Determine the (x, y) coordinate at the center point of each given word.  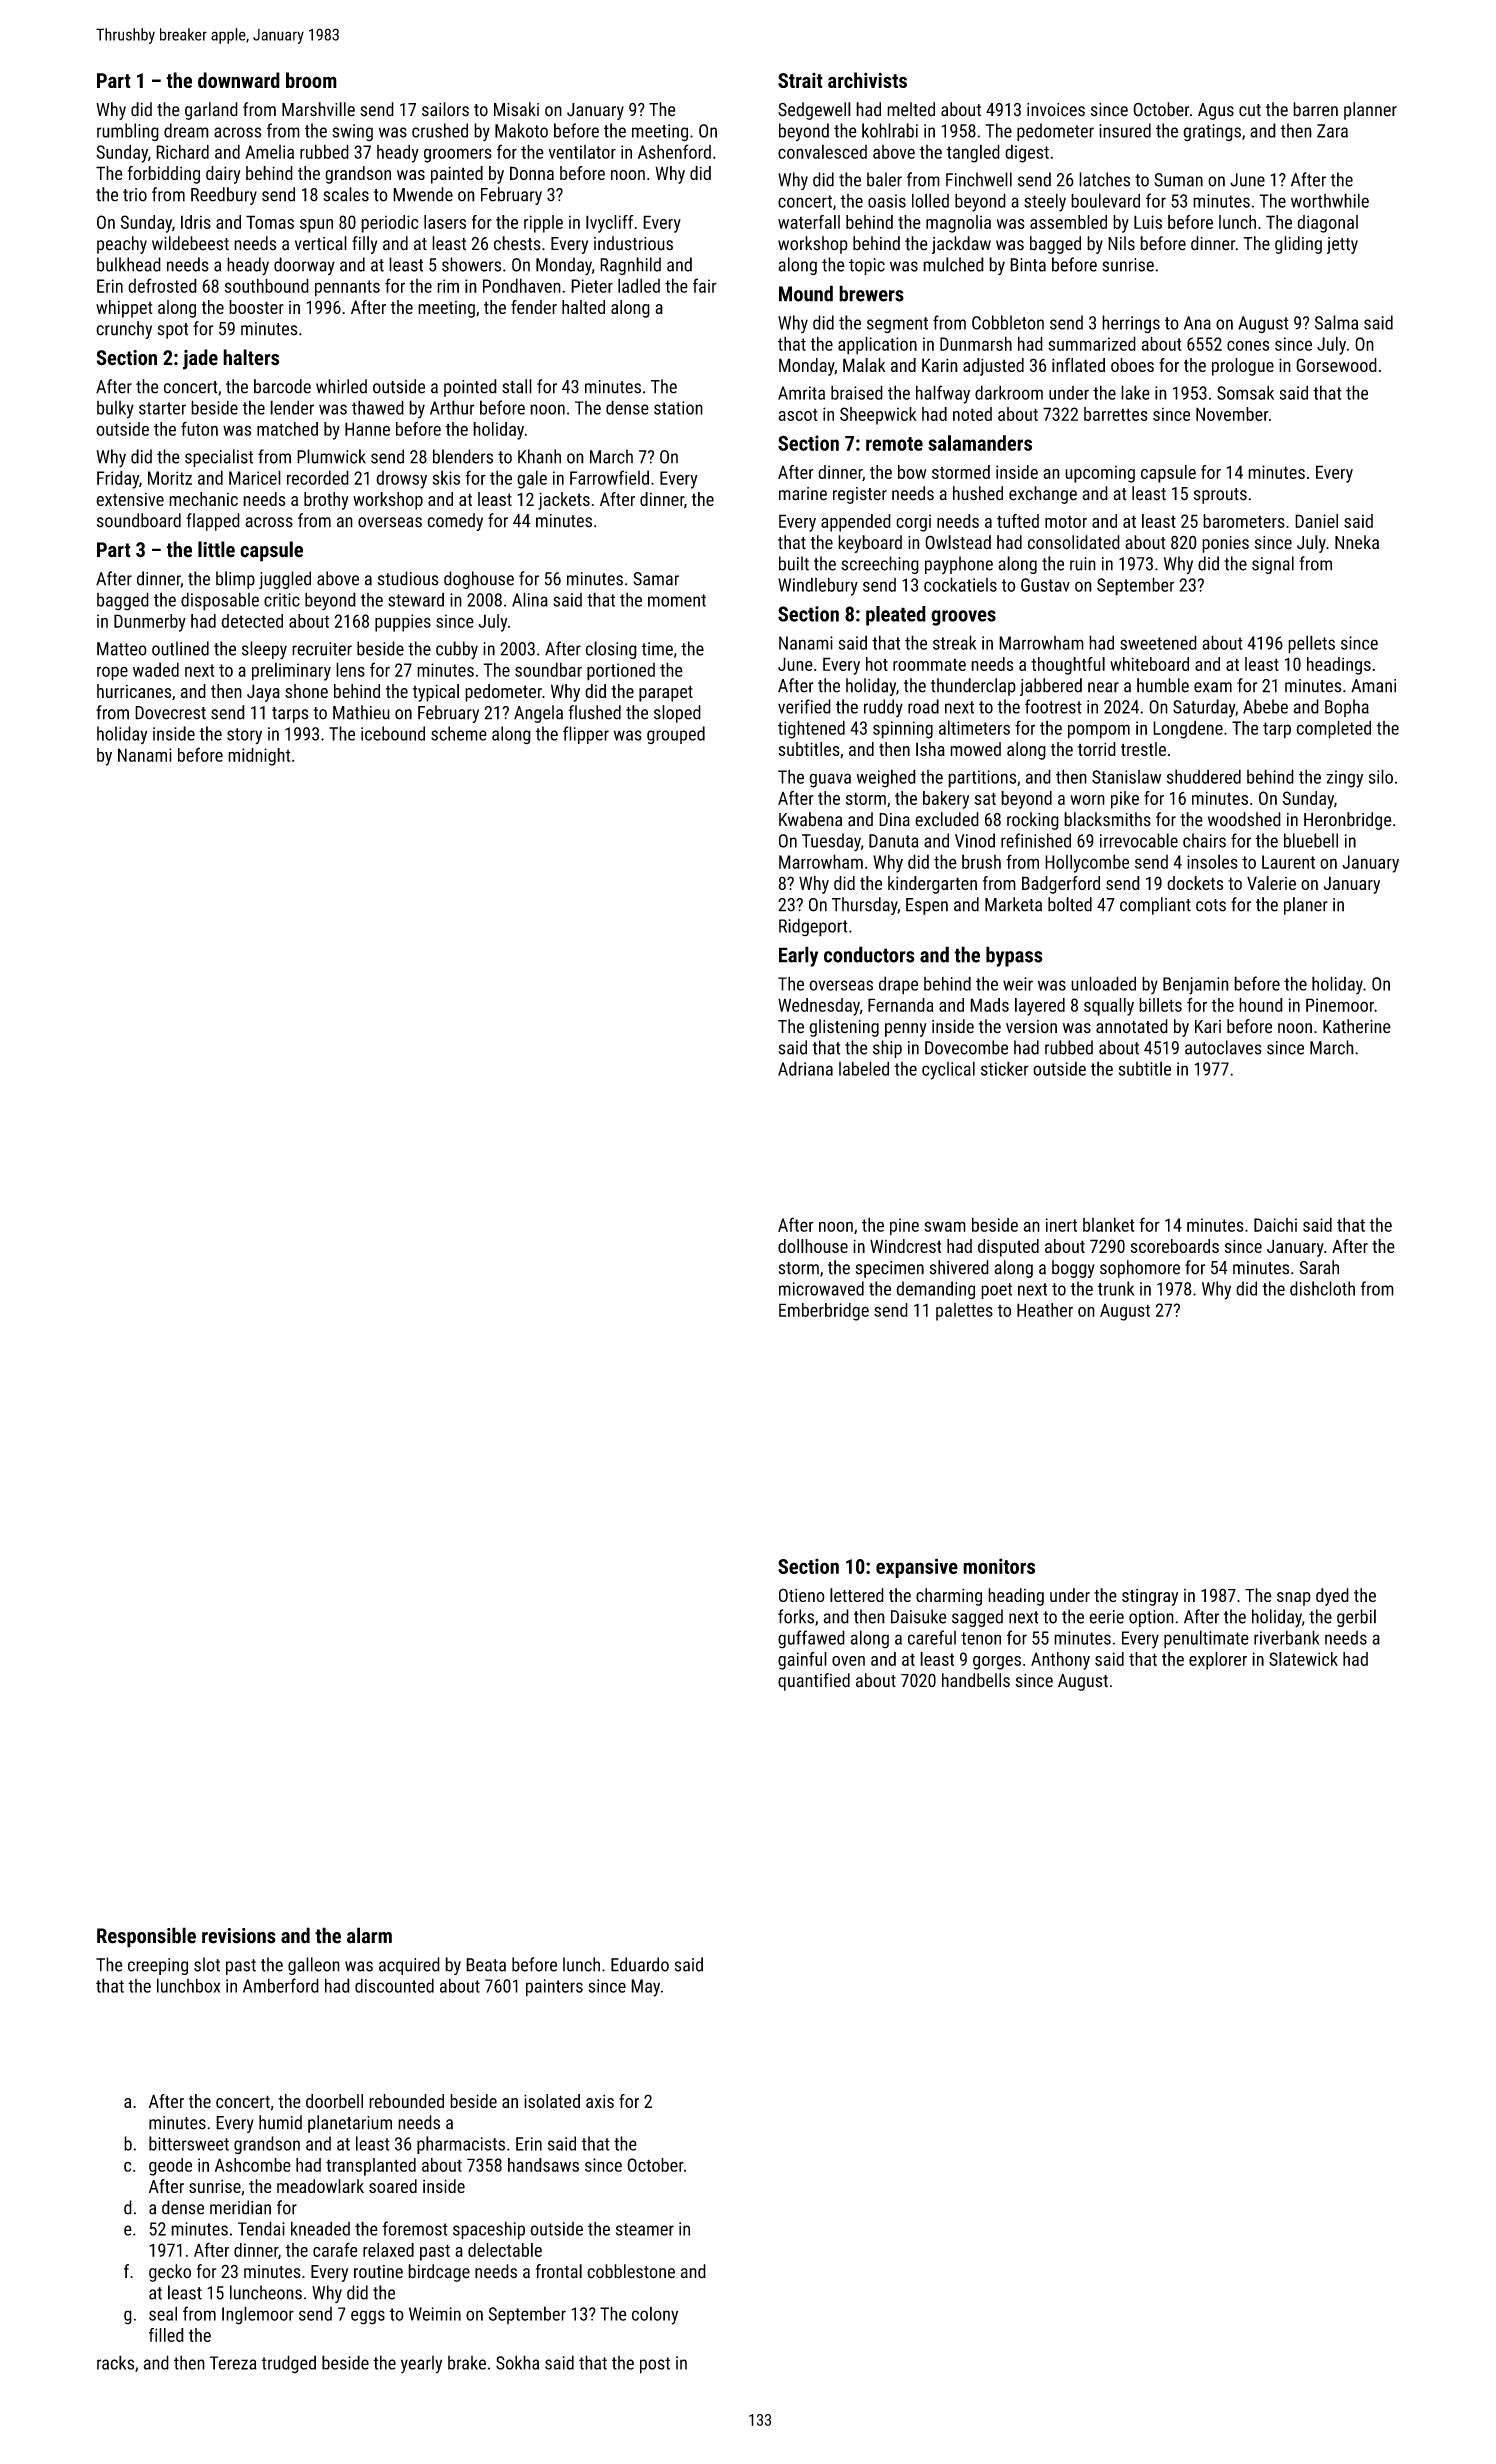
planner (1370, 111)
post (655, 2365)
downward (239, 80)
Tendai (261, 2228)
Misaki (516, 109)
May (645, 1988)
